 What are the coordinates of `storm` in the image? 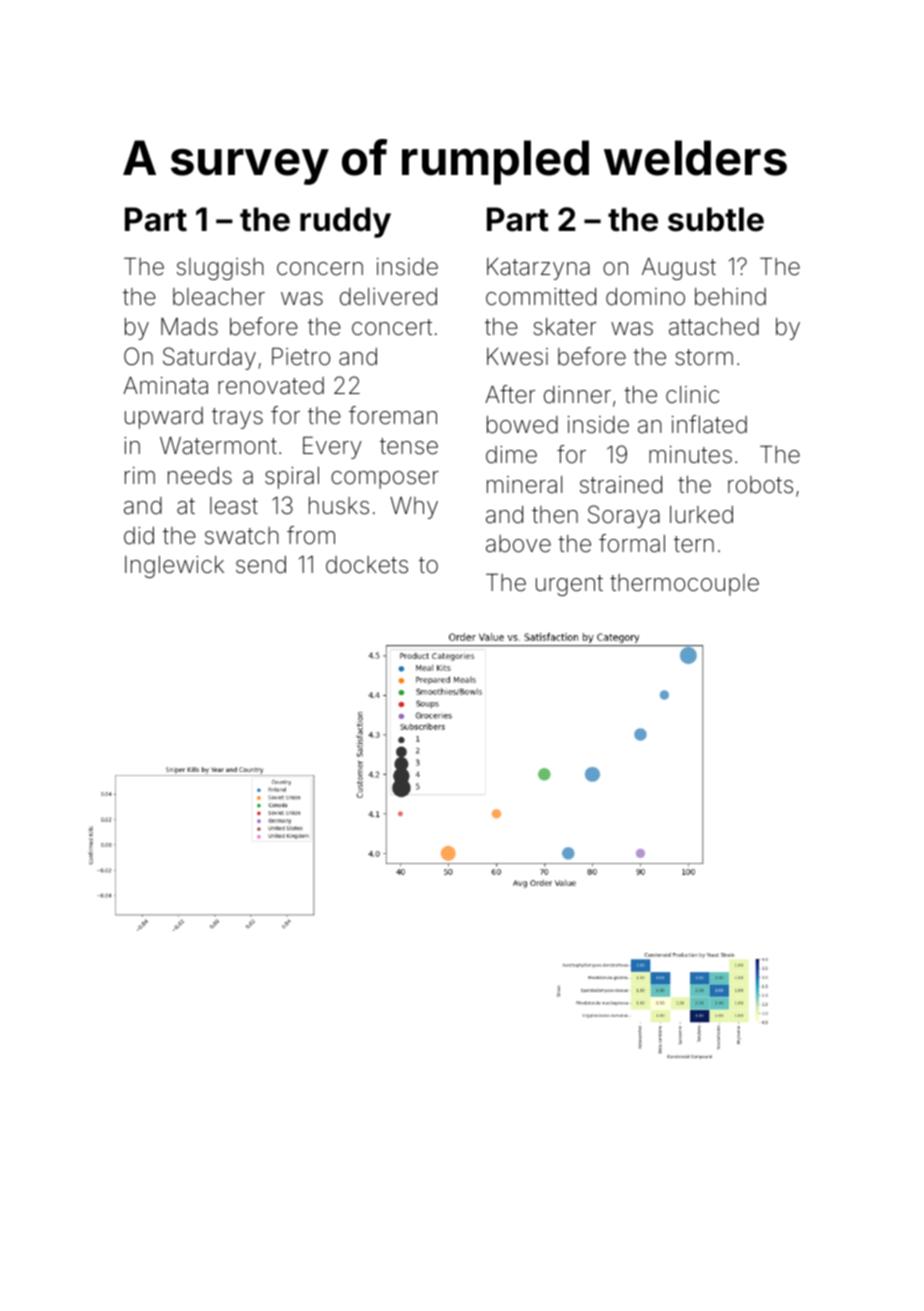 It's located at (704, 357).
